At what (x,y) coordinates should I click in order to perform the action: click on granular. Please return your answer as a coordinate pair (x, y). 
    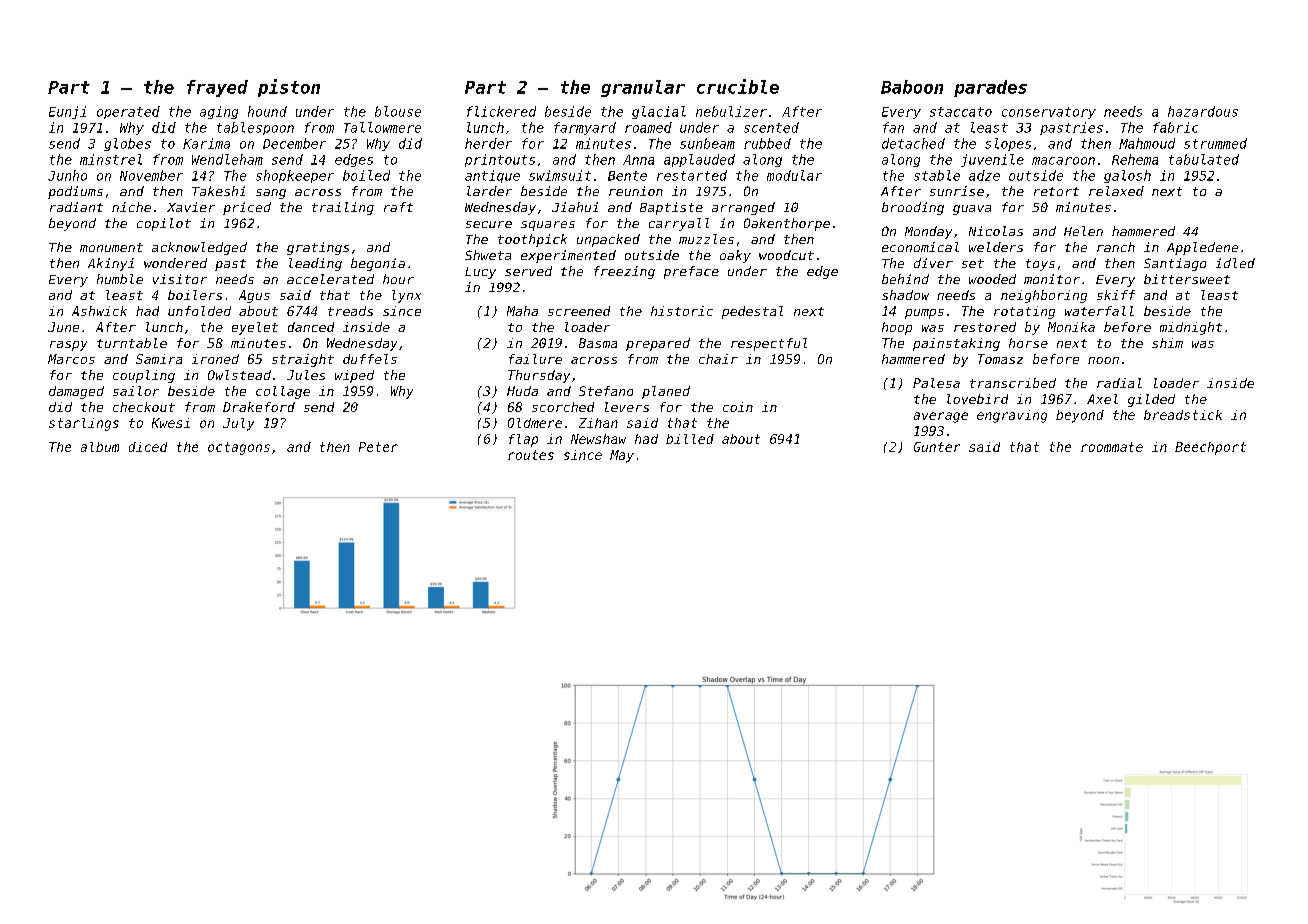
    Looking at the image, I should click on (643, 88).
